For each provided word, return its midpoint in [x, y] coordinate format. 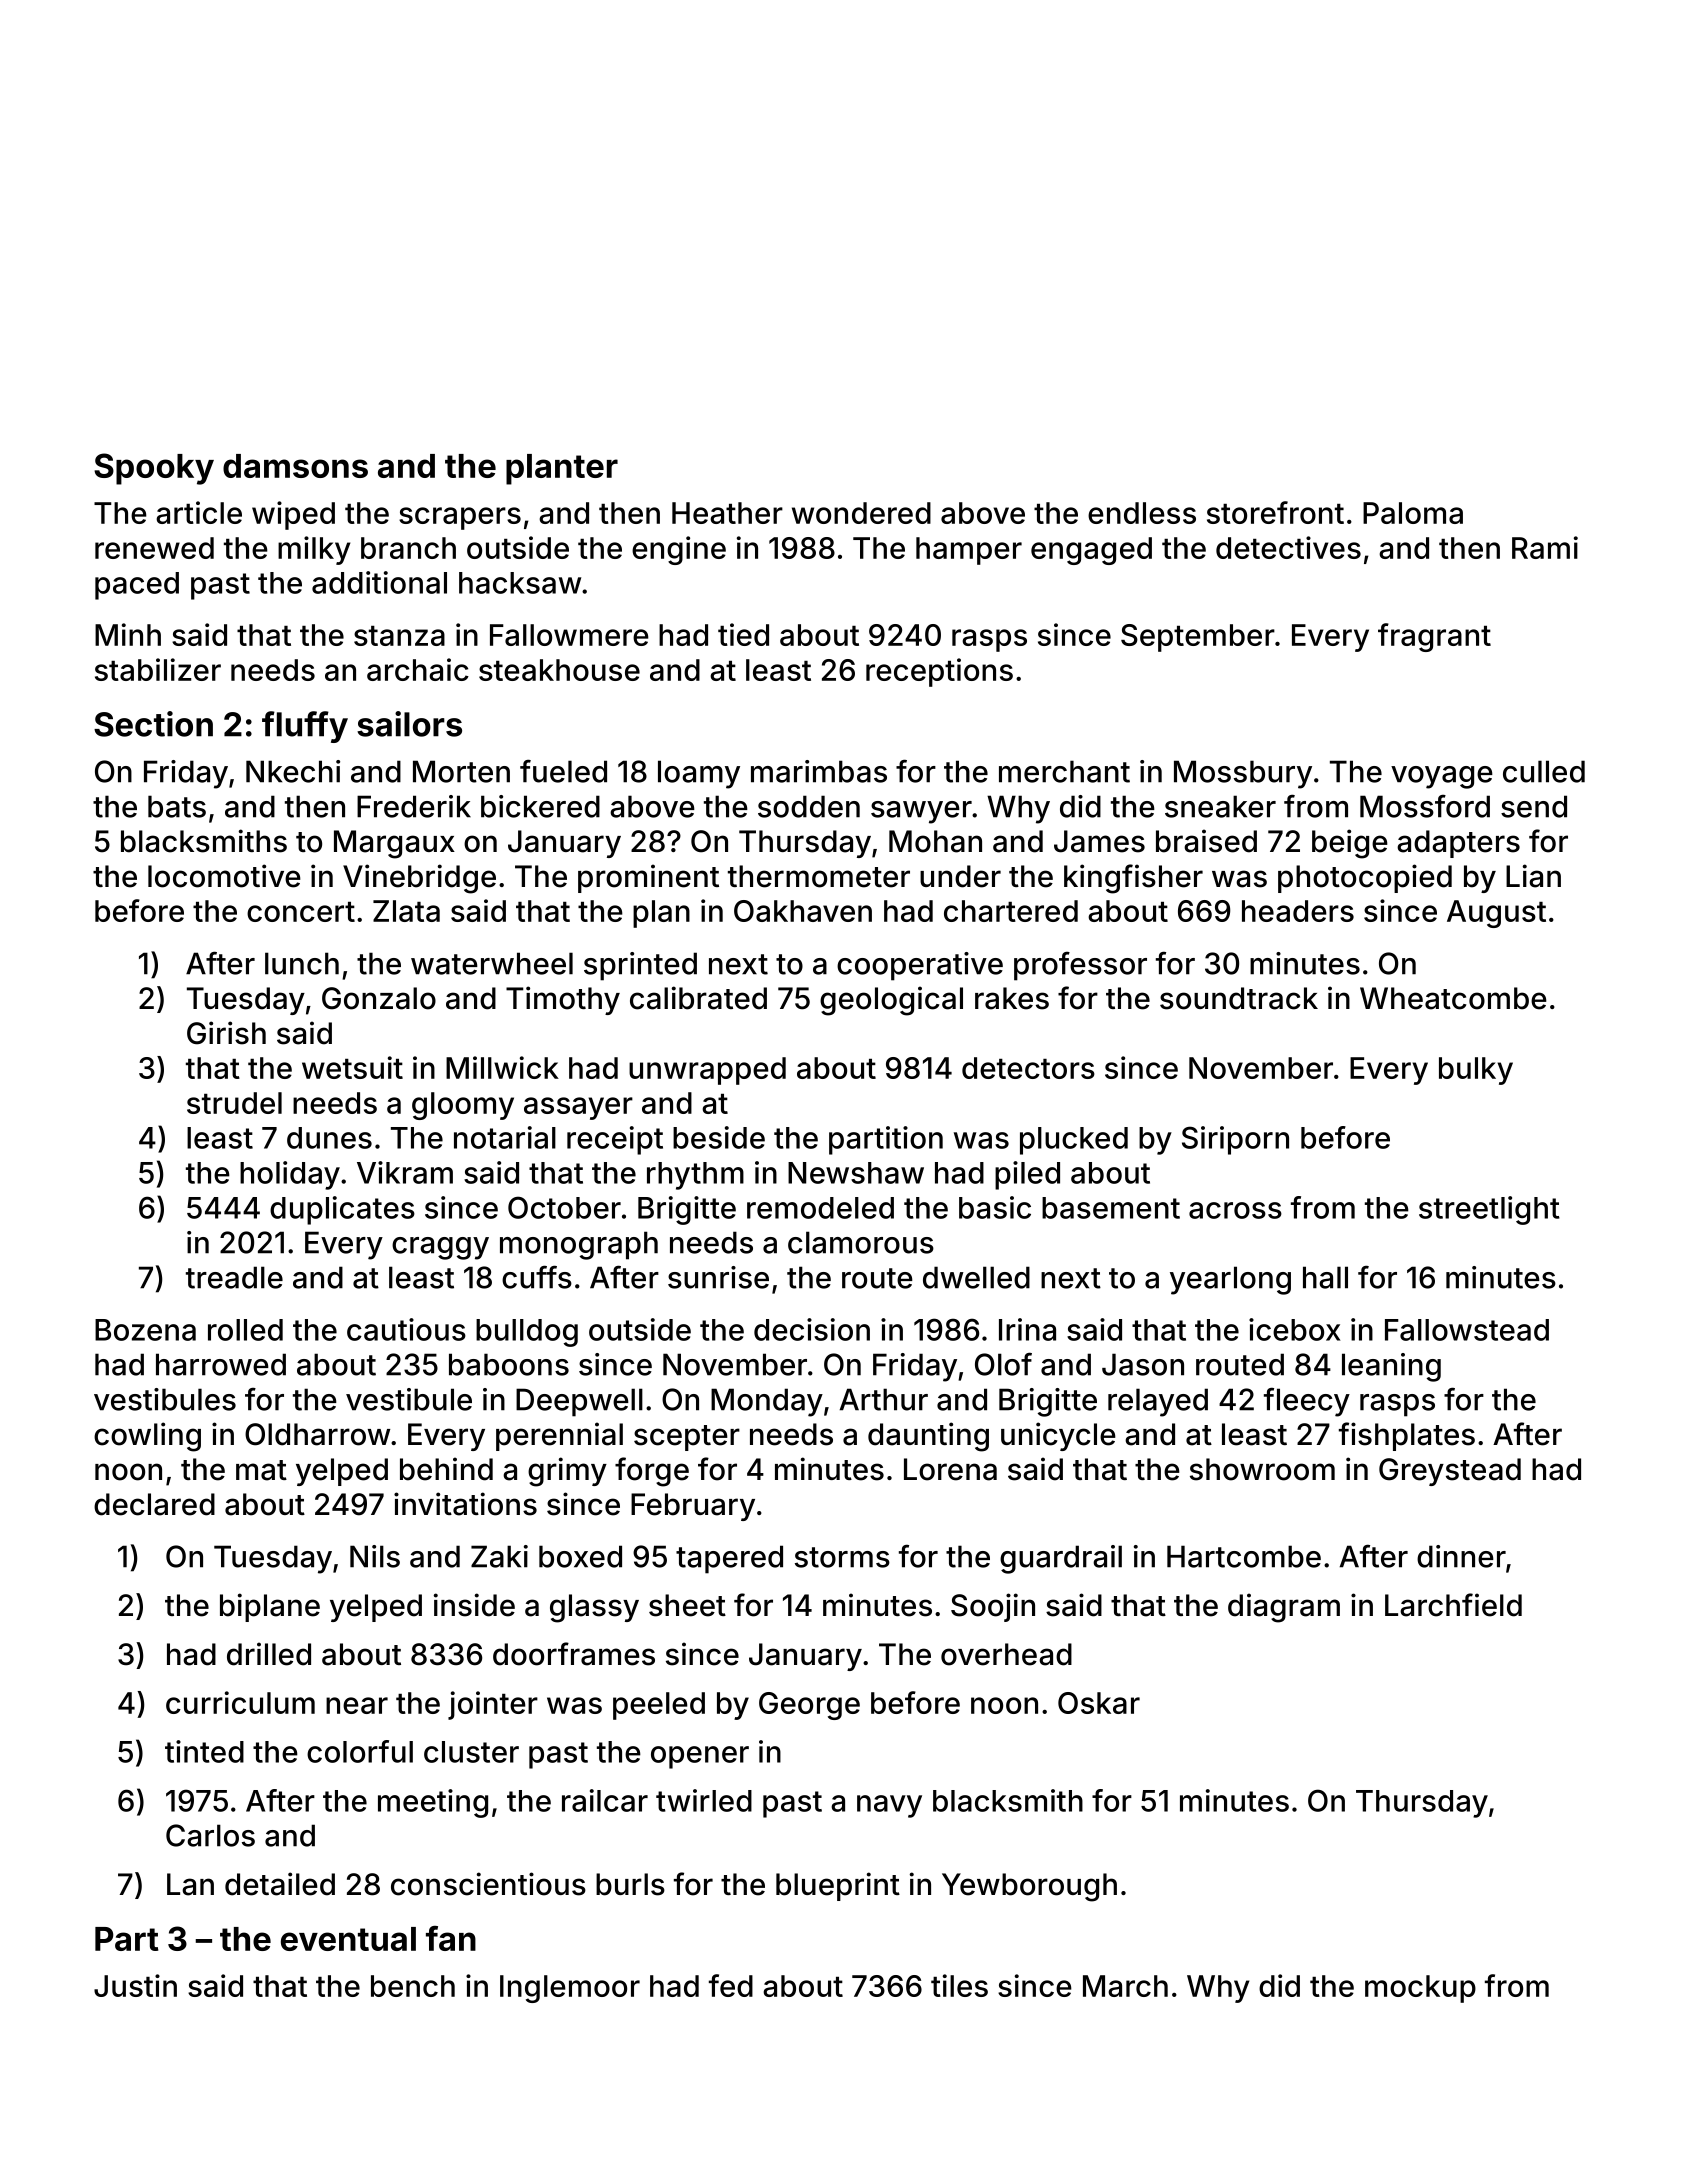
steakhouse [559, 670]
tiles [959, 1985]
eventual [348, 1939]
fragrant [1434, 637]
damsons [295, 466]
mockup [1420, 1989]
